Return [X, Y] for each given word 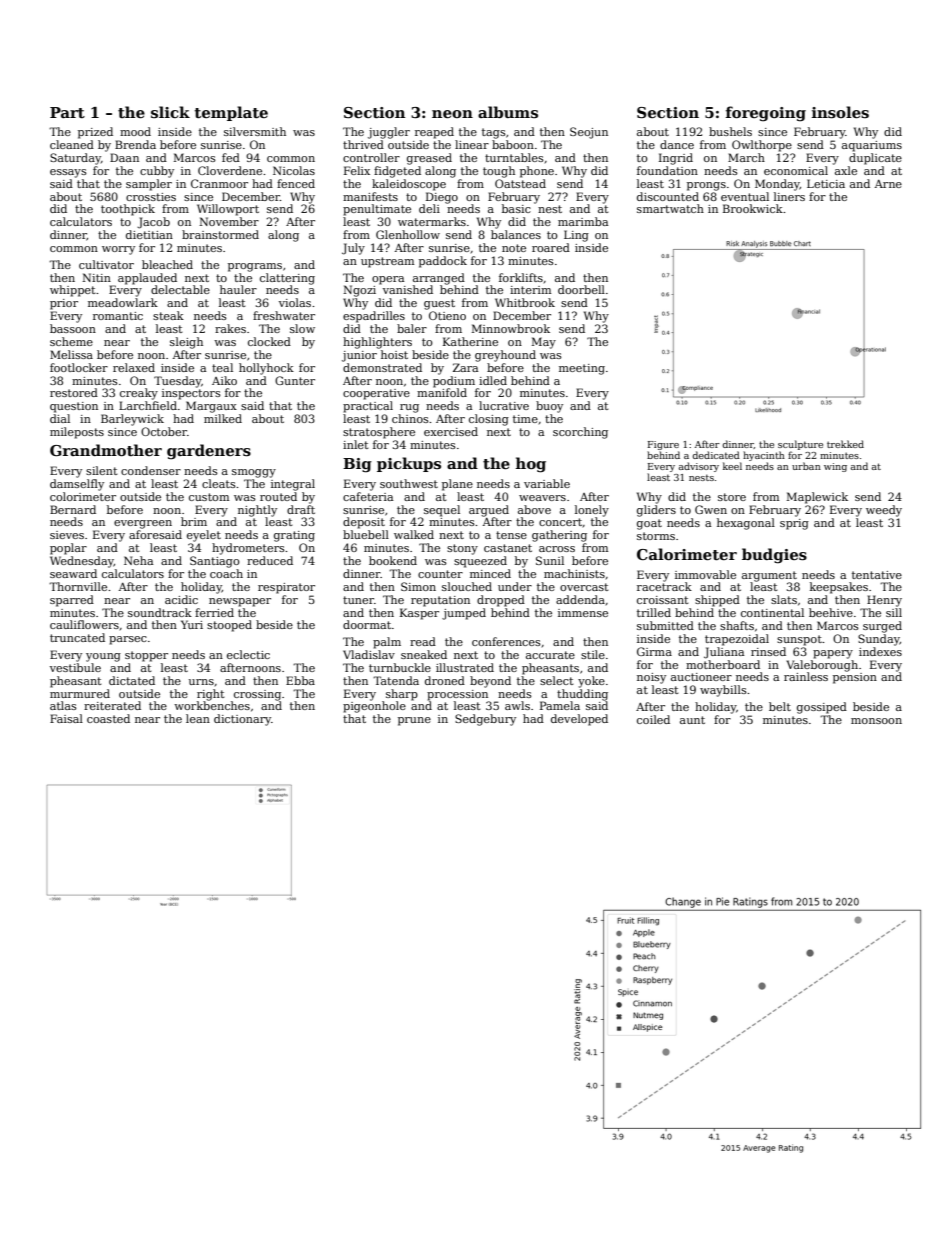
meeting [582, 369]
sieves [67, 535]
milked [223, 418]
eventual [745, 196]
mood [135, 131]
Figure [663, 445]
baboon [513, 144]
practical [368, 407]
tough [499, 172]
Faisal [66, 718]
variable [547, 483]
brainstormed [220, 234]
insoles [840, 112]
